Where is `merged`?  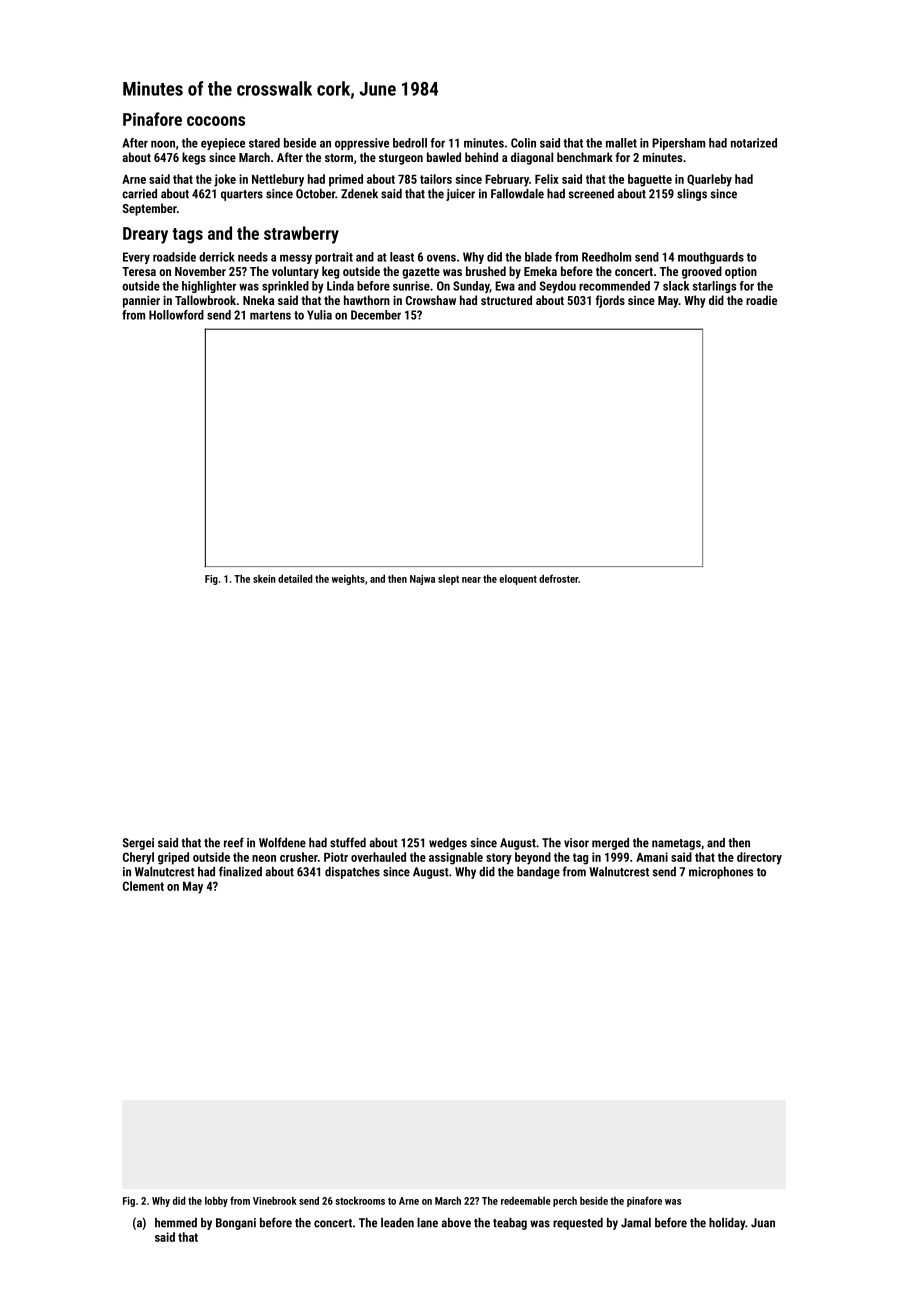
merged is located at coordinates (610, 844).
